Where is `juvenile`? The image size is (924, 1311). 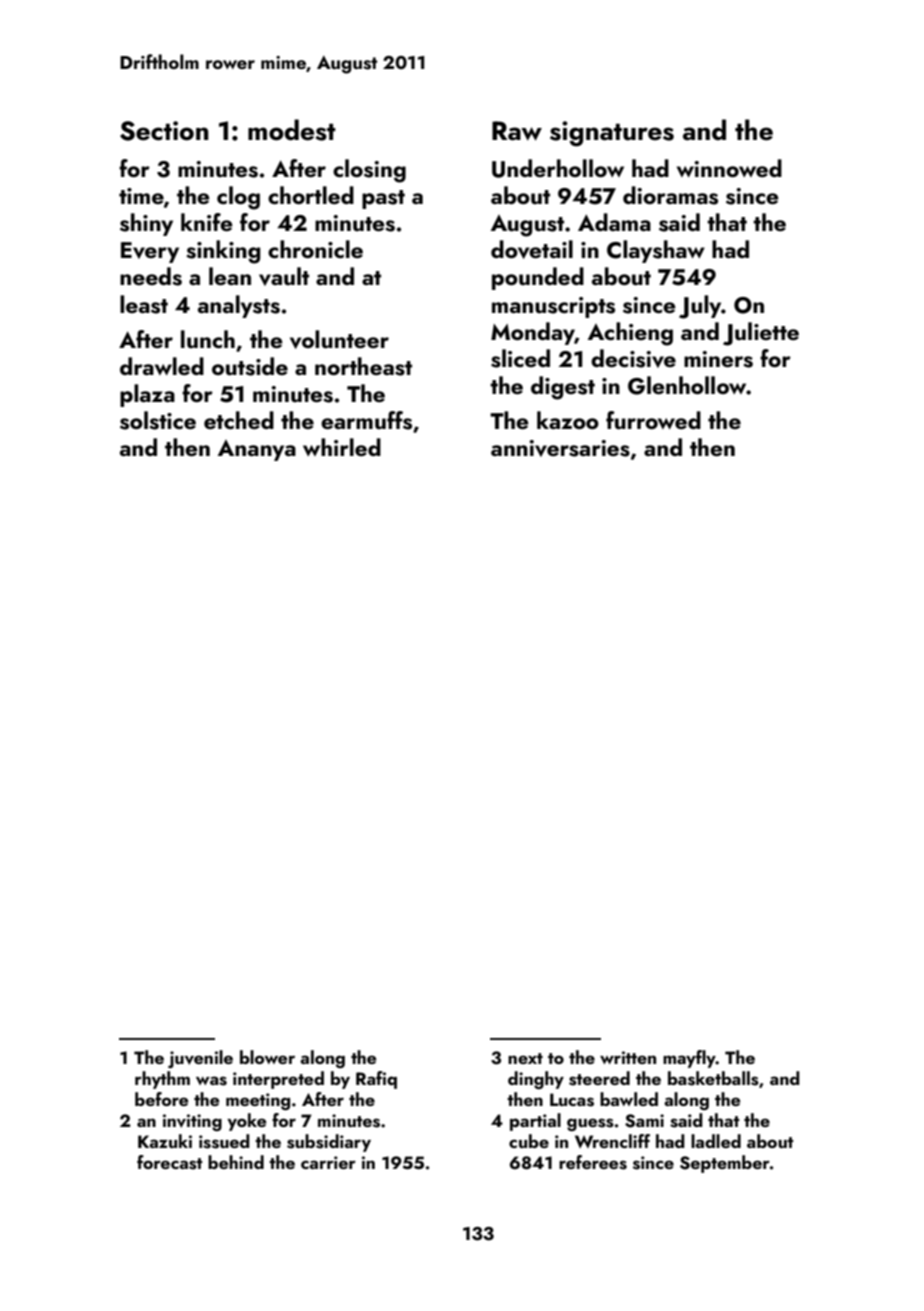 juvenile is located at coordinates (200, 1059).
